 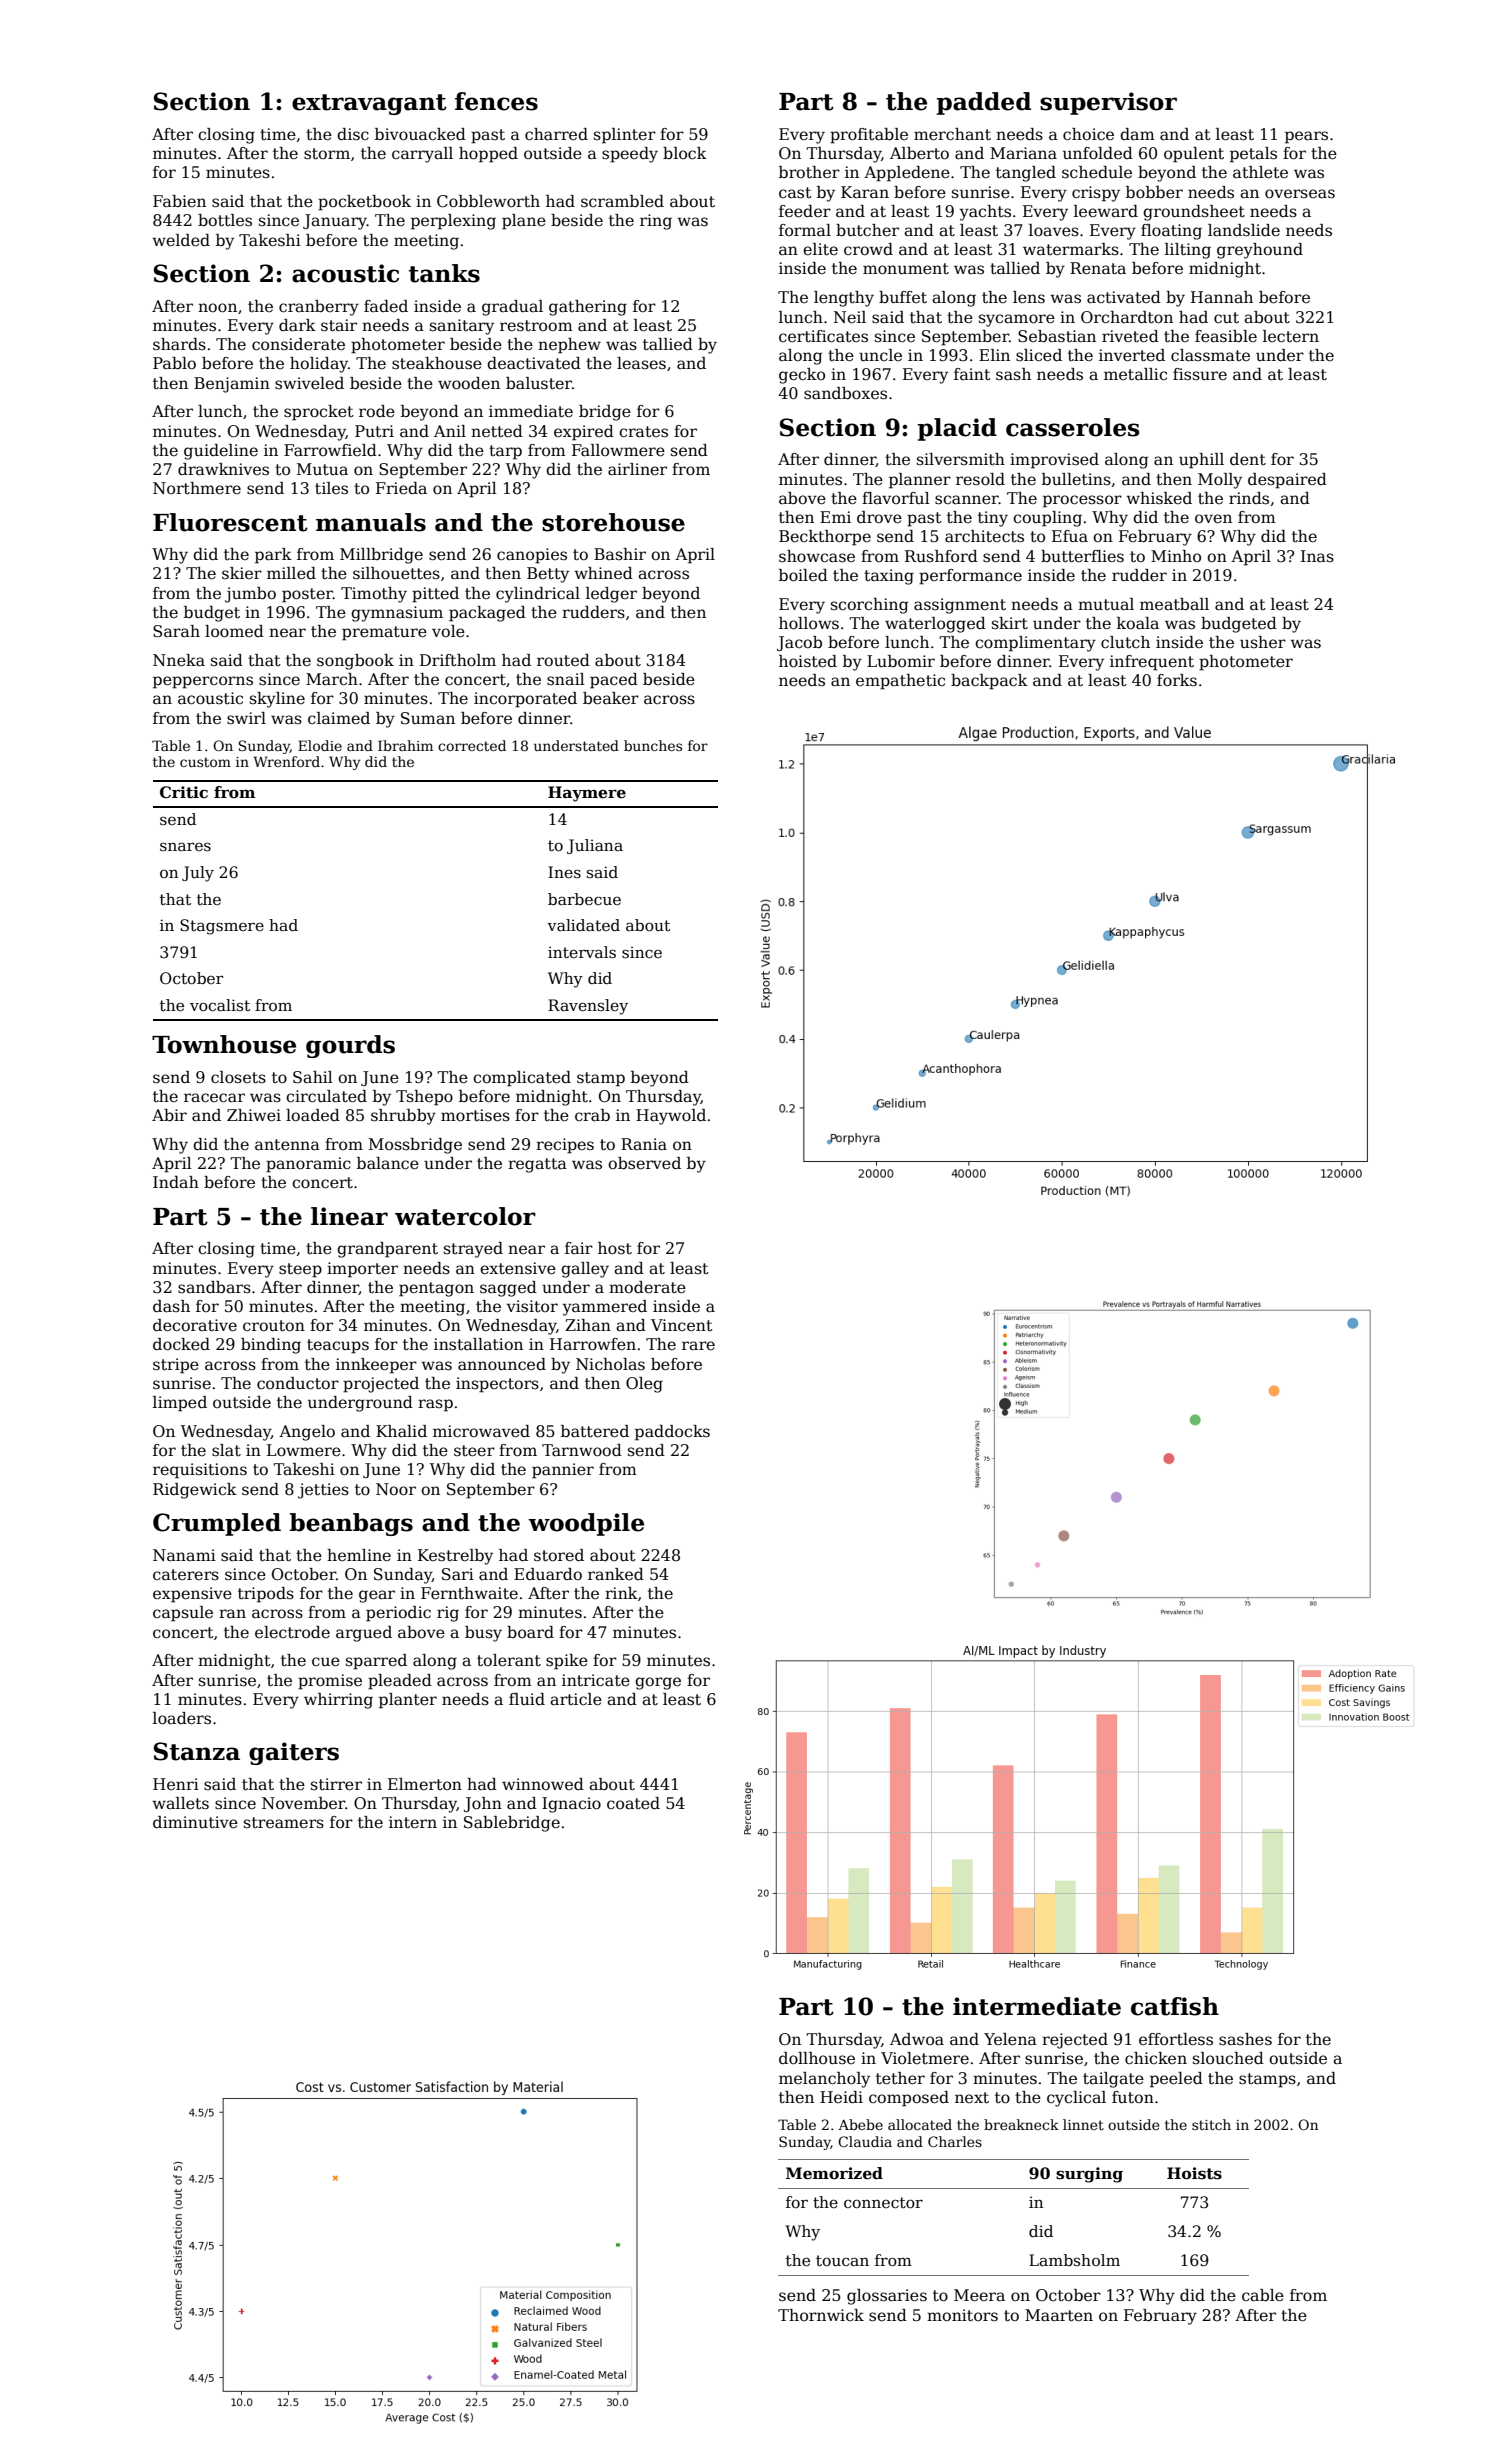 What do you see at coordinates (195, 1822) in the image?
I see `diminutive` at bounding box center [195, 1822].
